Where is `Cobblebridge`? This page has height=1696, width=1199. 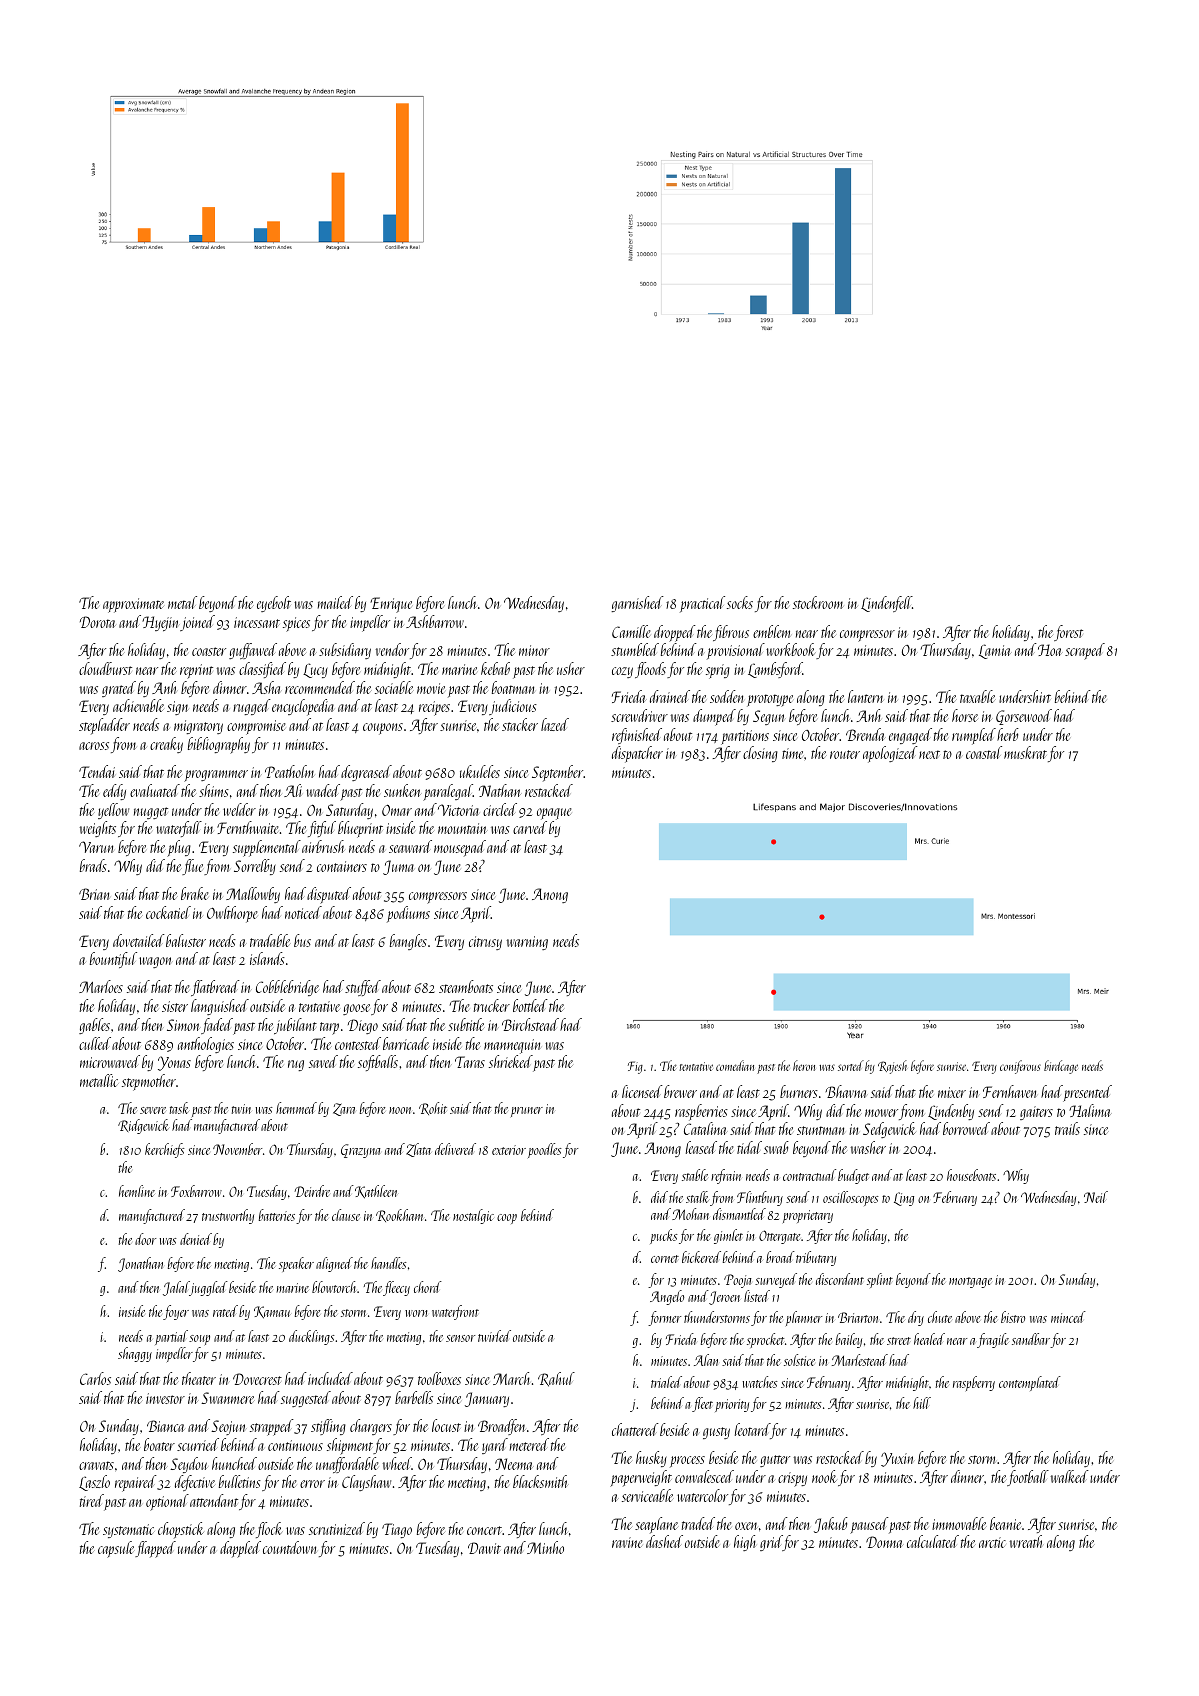 Cobblebridge is located at coordinates (287, 988).
